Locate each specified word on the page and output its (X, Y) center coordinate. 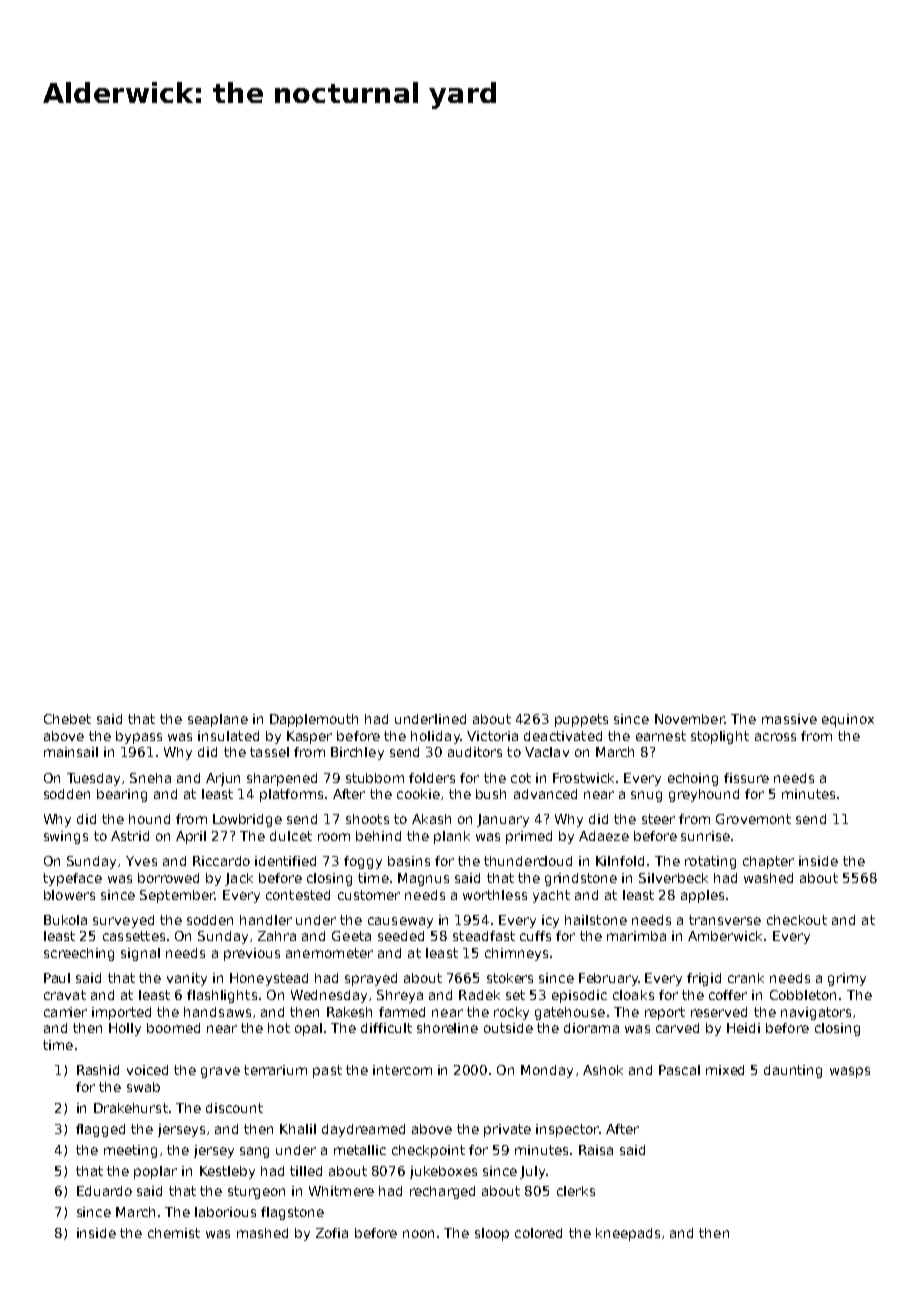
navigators (816, 1013)
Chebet (67, 719)
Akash (431, 819)
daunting (793, 1071)
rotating (710, 862)
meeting (130, 1151)
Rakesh (349, 1012)
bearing (122, 795)
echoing (693, 779)
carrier (65, 1012)
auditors (475, 752)
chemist (174, 1233)
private (507, 1130)
